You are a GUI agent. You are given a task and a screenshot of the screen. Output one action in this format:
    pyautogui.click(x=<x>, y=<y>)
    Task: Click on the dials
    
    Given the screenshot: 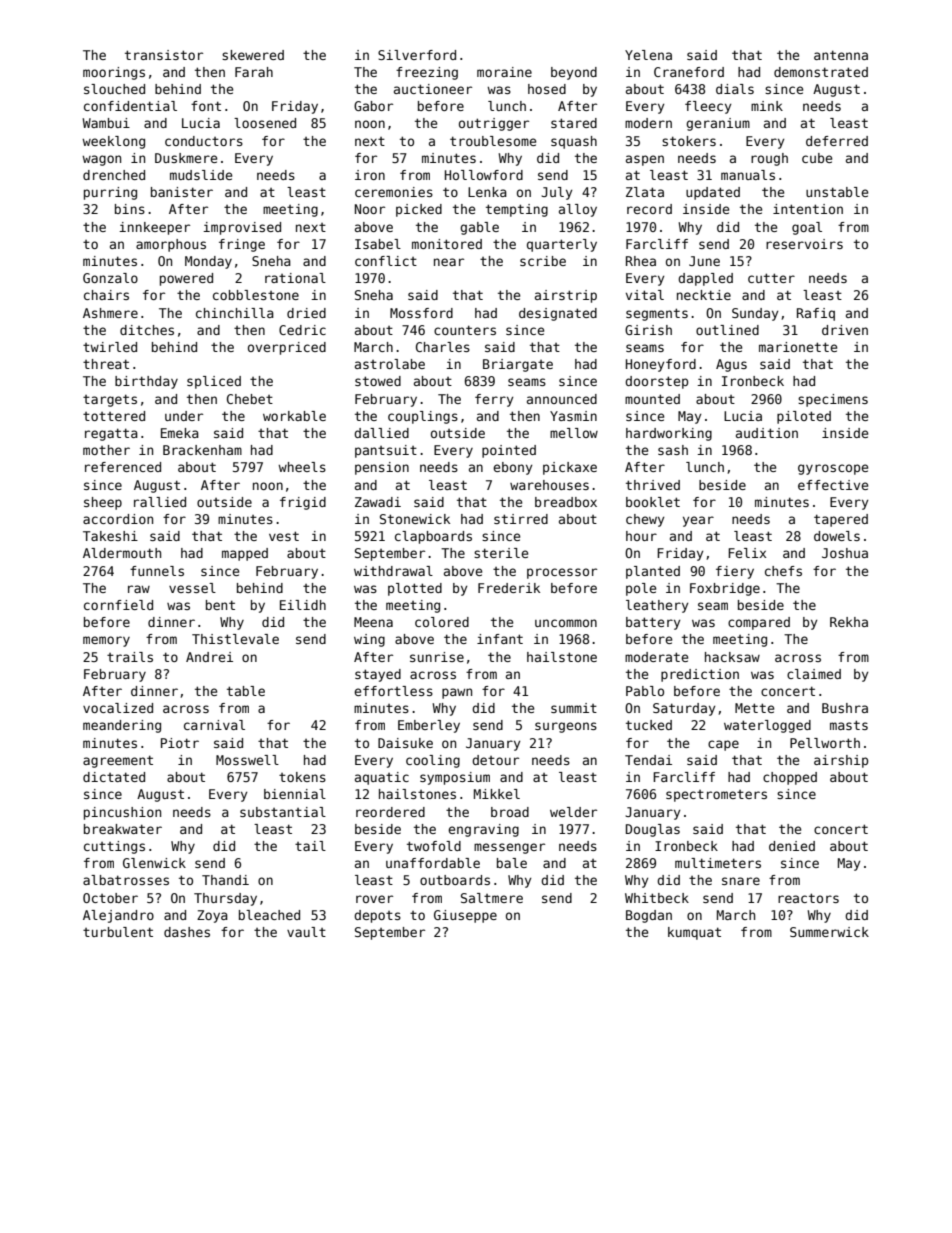 What is the action you would take?
    pyautogui.click(x=735, y=89)
